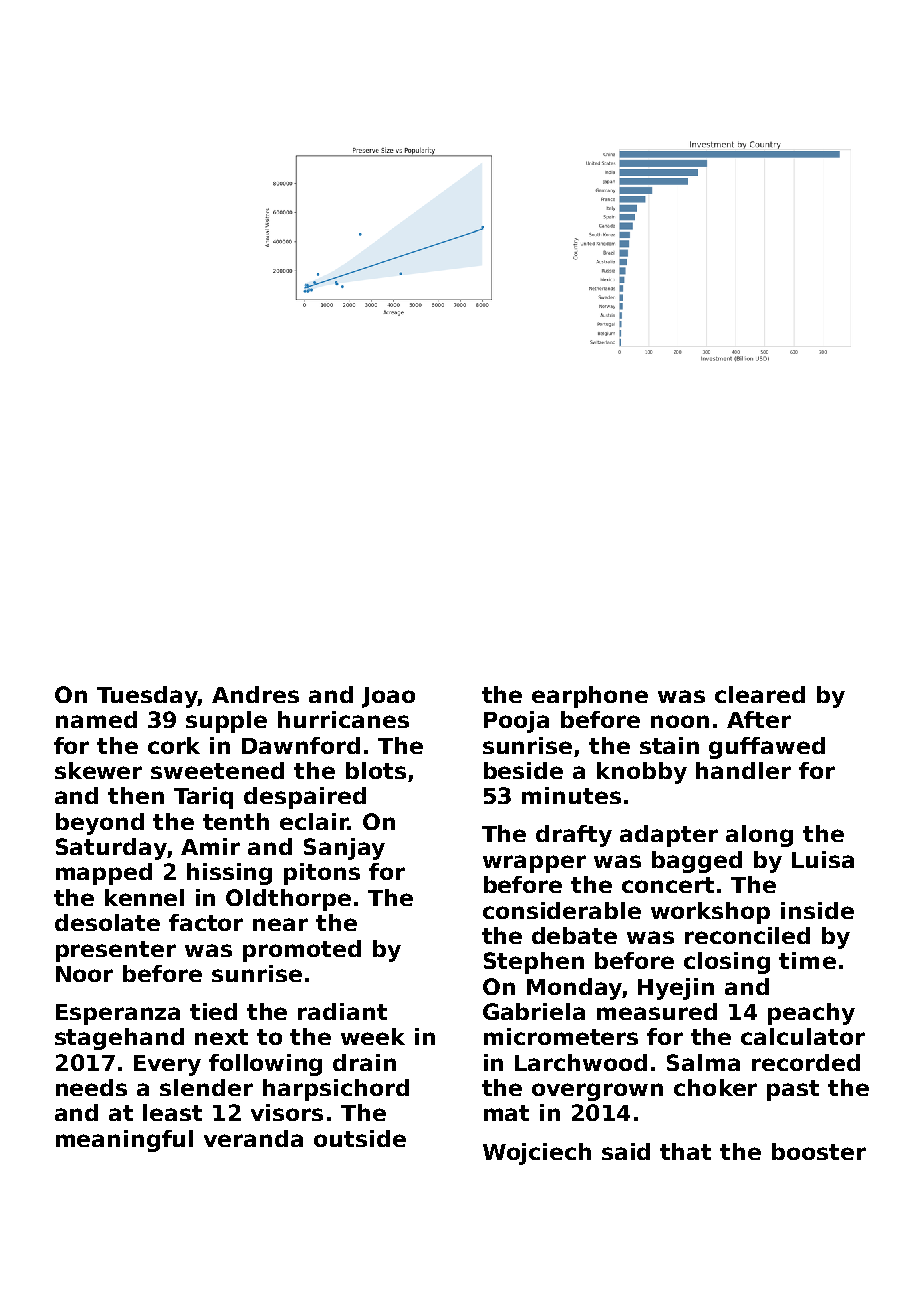 The height and width of the screenshot is (1314, 924). What do you see at coordinates (116, 951) in the screenshot?
I see `presenter` at bounding box center [116, 951].
